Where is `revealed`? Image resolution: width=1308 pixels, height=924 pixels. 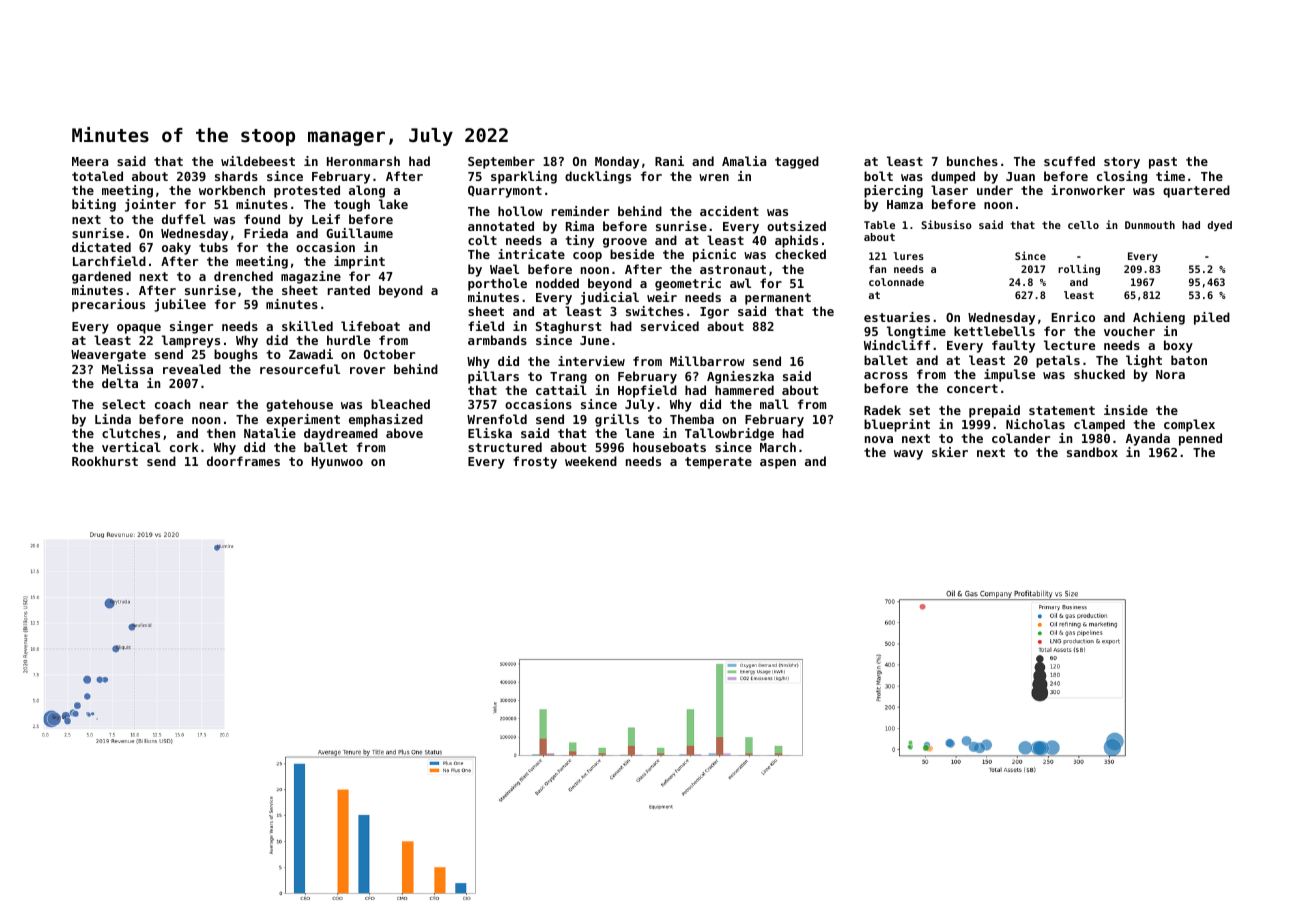
revealed is located at coordinates (192, 369).
